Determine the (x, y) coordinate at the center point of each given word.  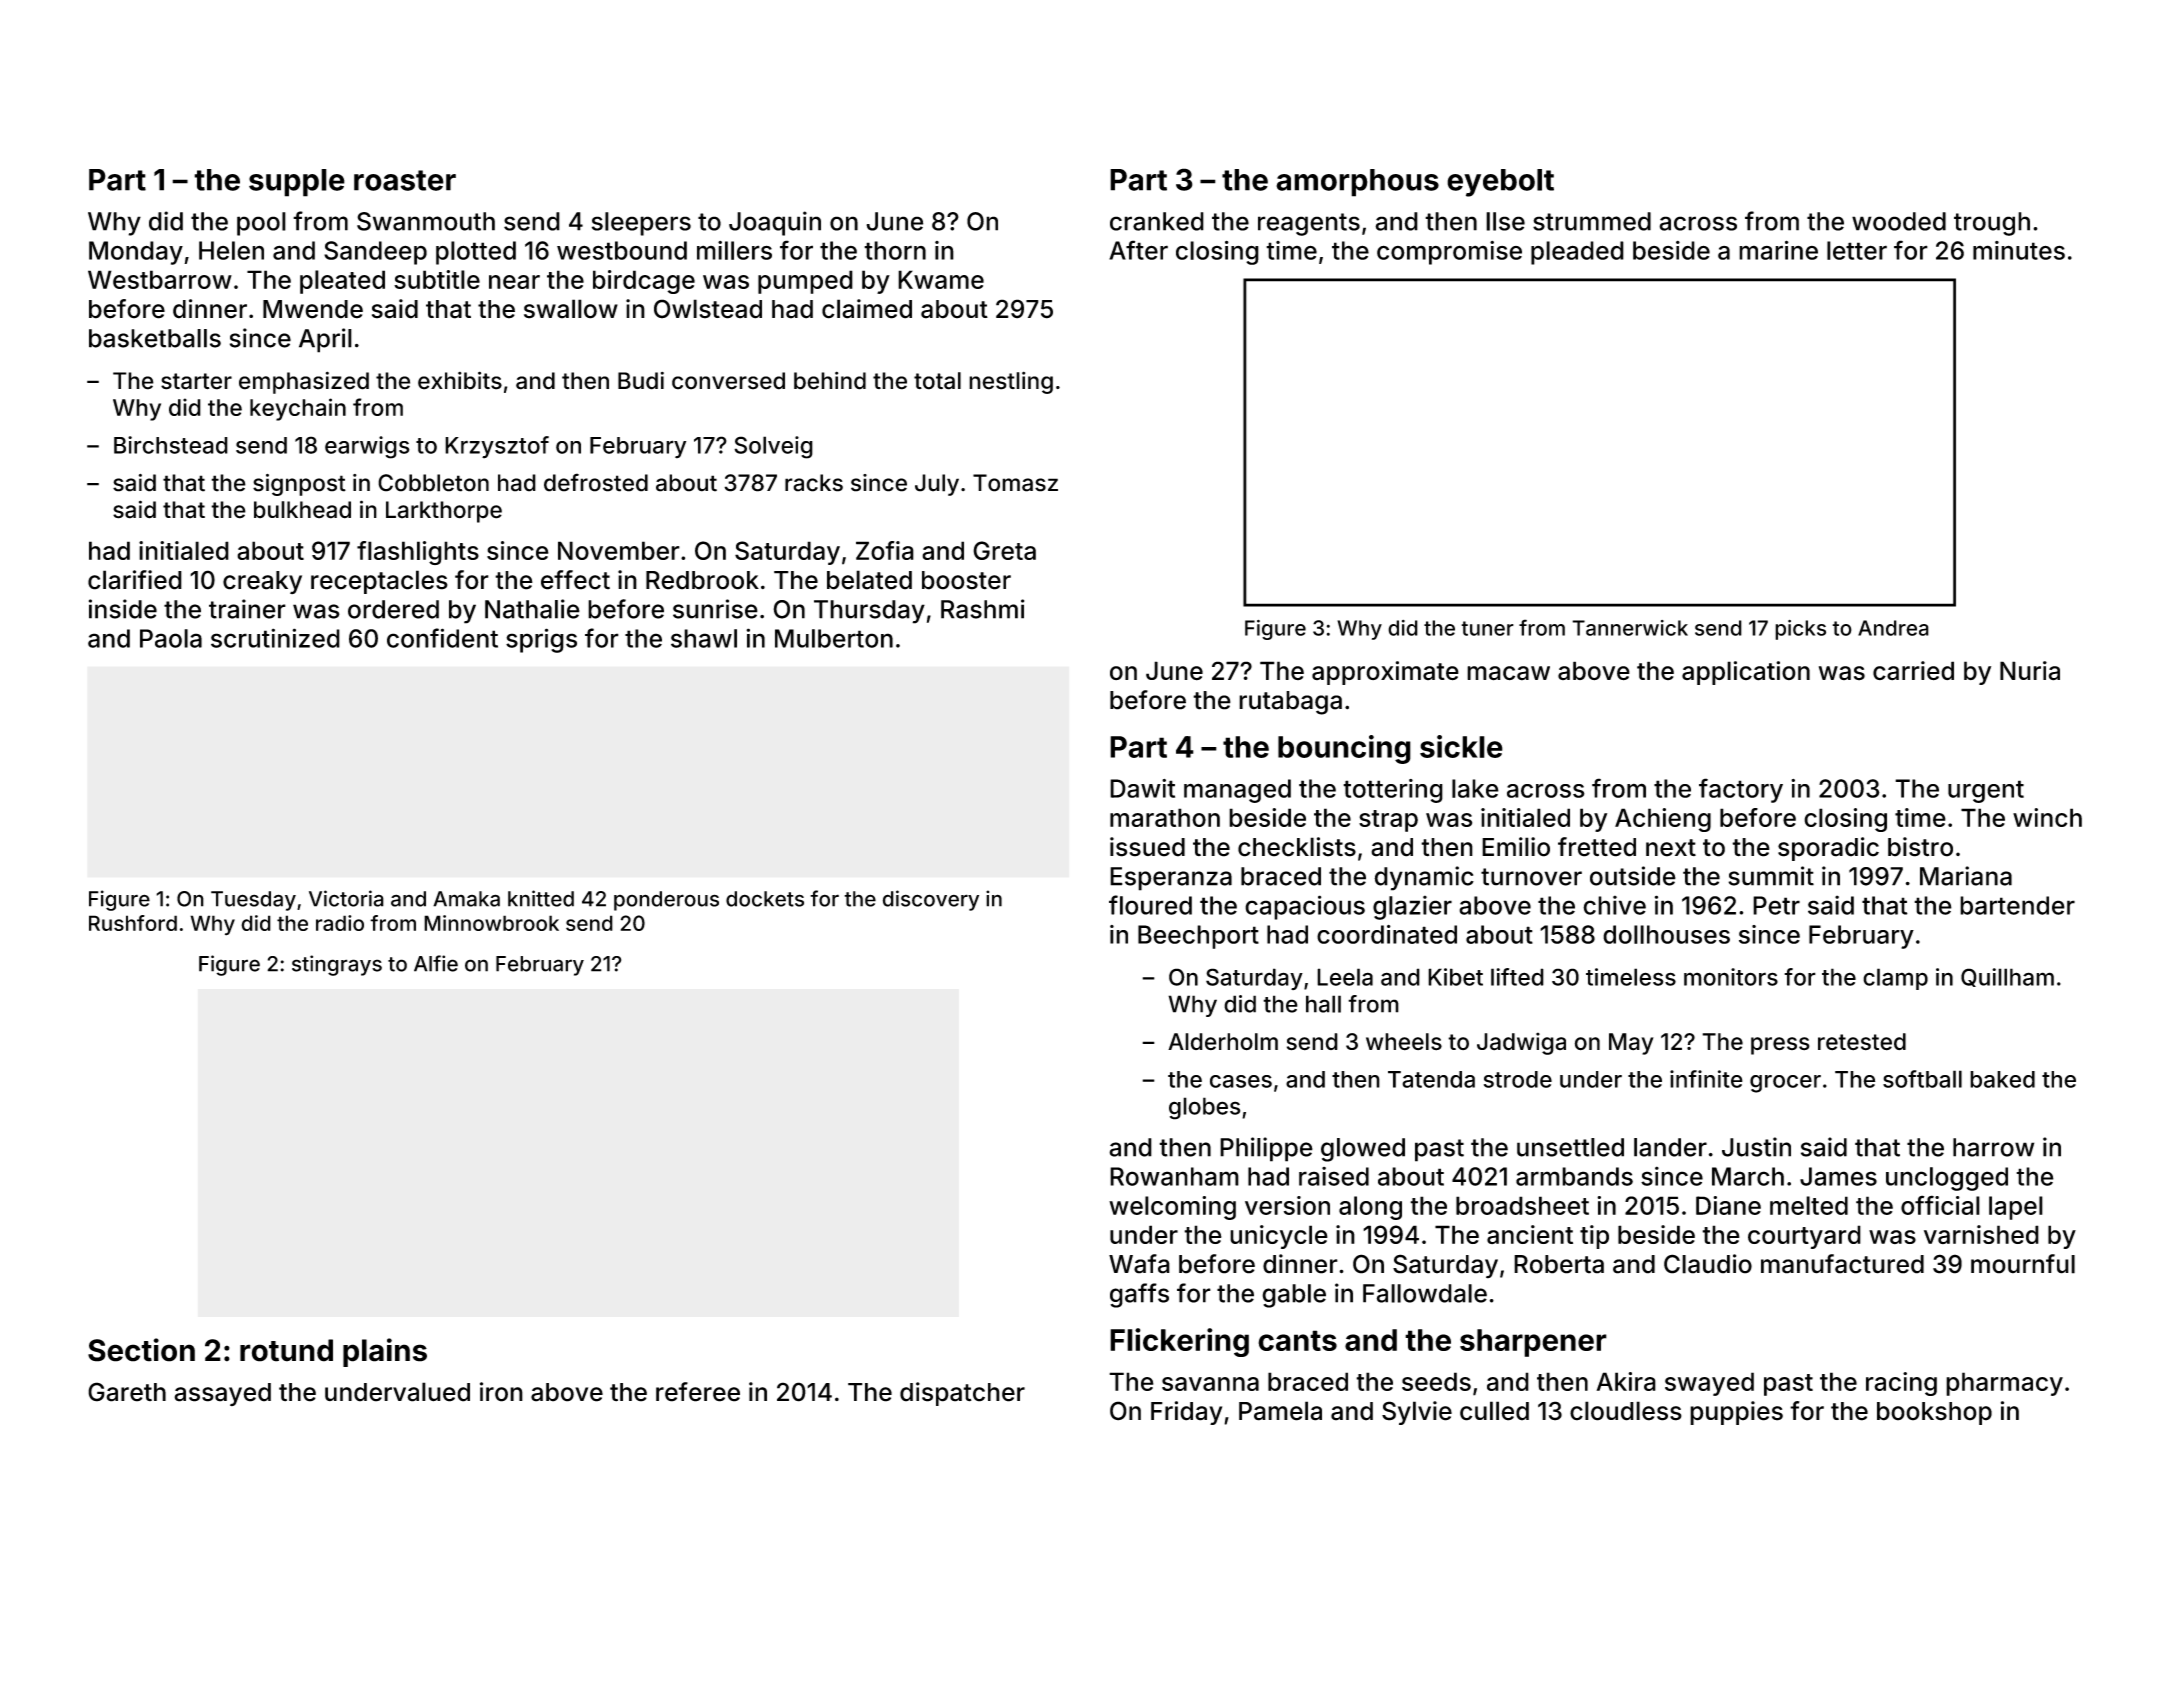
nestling (1011, 382)
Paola (171, 638)
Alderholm (1223, 1042)
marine (1778, 250)
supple (297, 183)
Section (141, 1350)
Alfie (436, 963)
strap (1388, 821)
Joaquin (775, 223)
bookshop (1934, 1413)
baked (2002, 1079)
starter (196, 381)
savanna (1210, 1384)
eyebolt (1500, 183)
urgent (1986, 791)
